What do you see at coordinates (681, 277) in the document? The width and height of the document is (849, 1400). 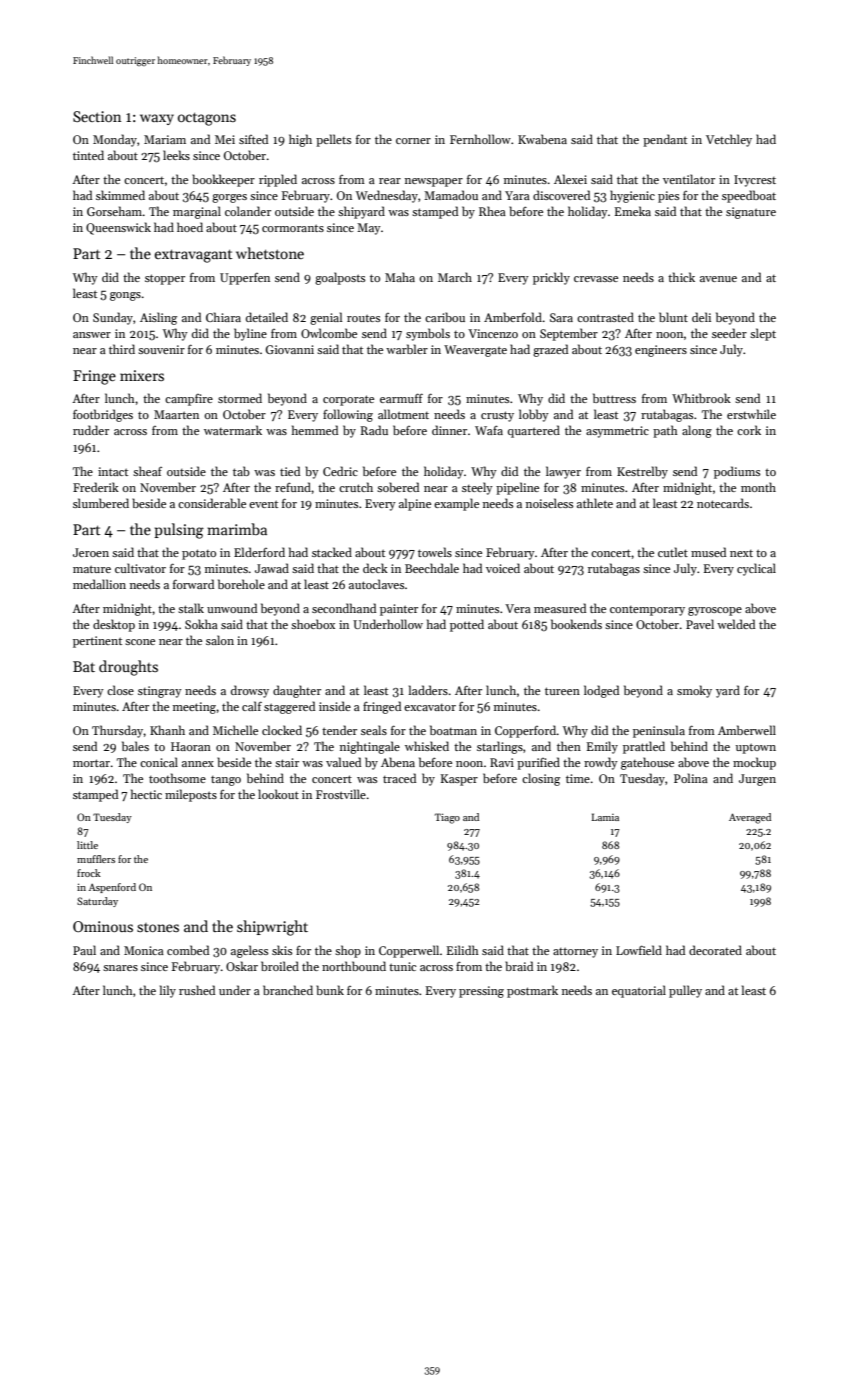 I see `thick` at bounding box center [681, 277].
